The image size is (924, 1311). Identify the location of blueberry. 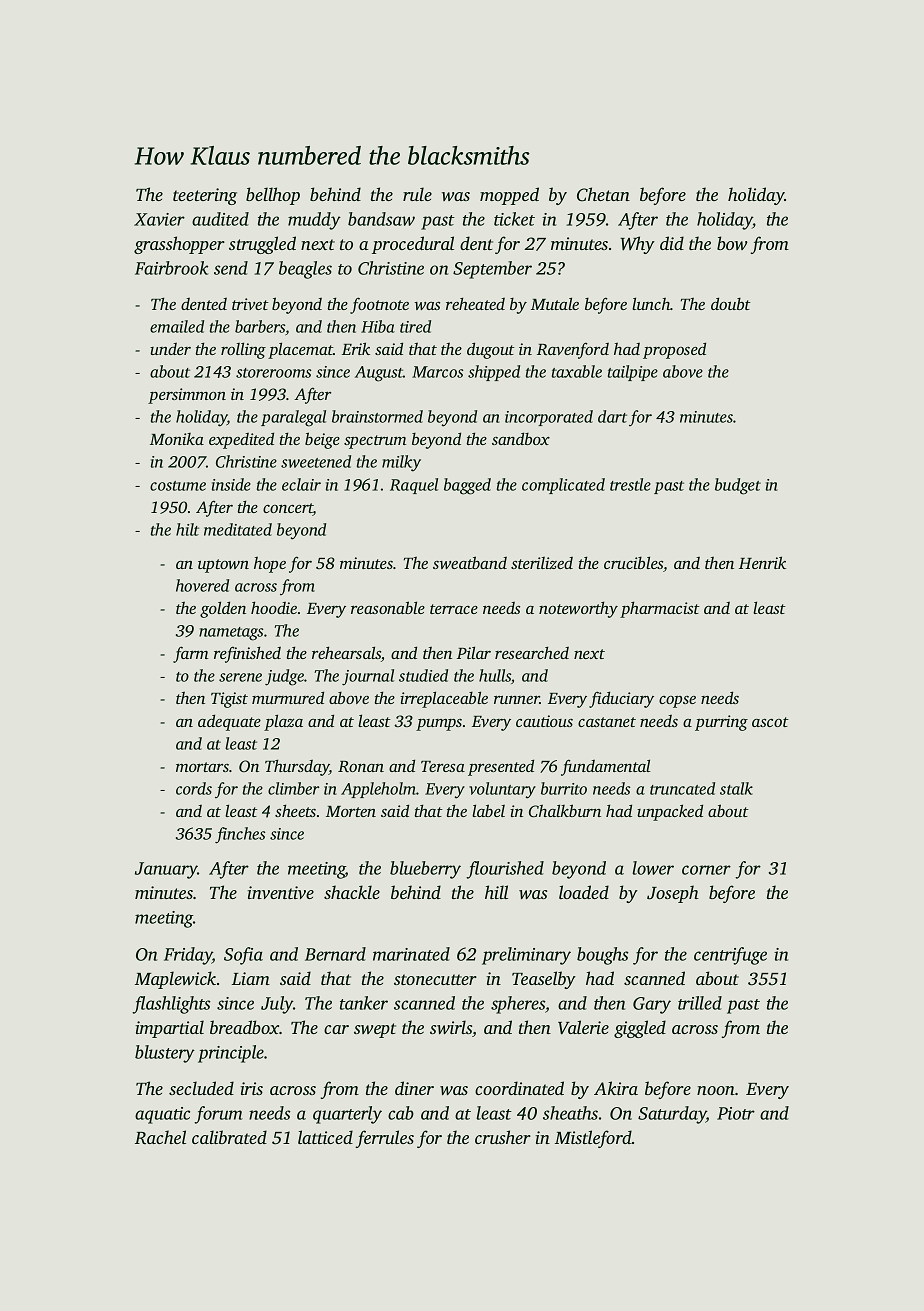
(425, 870).
